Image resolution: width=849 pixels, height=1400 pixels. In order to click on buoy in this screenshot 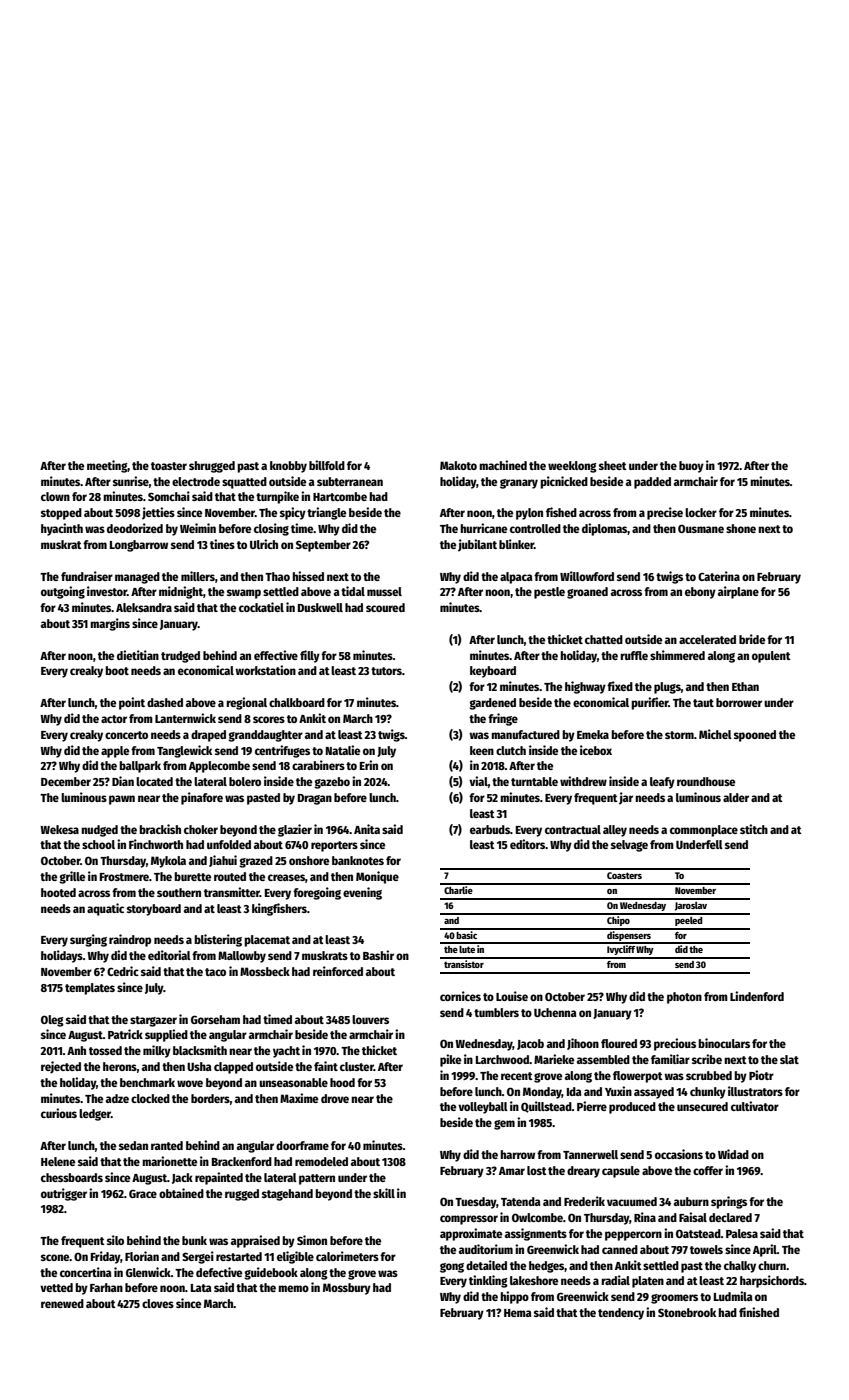, I will do `click(691, 467)`.
